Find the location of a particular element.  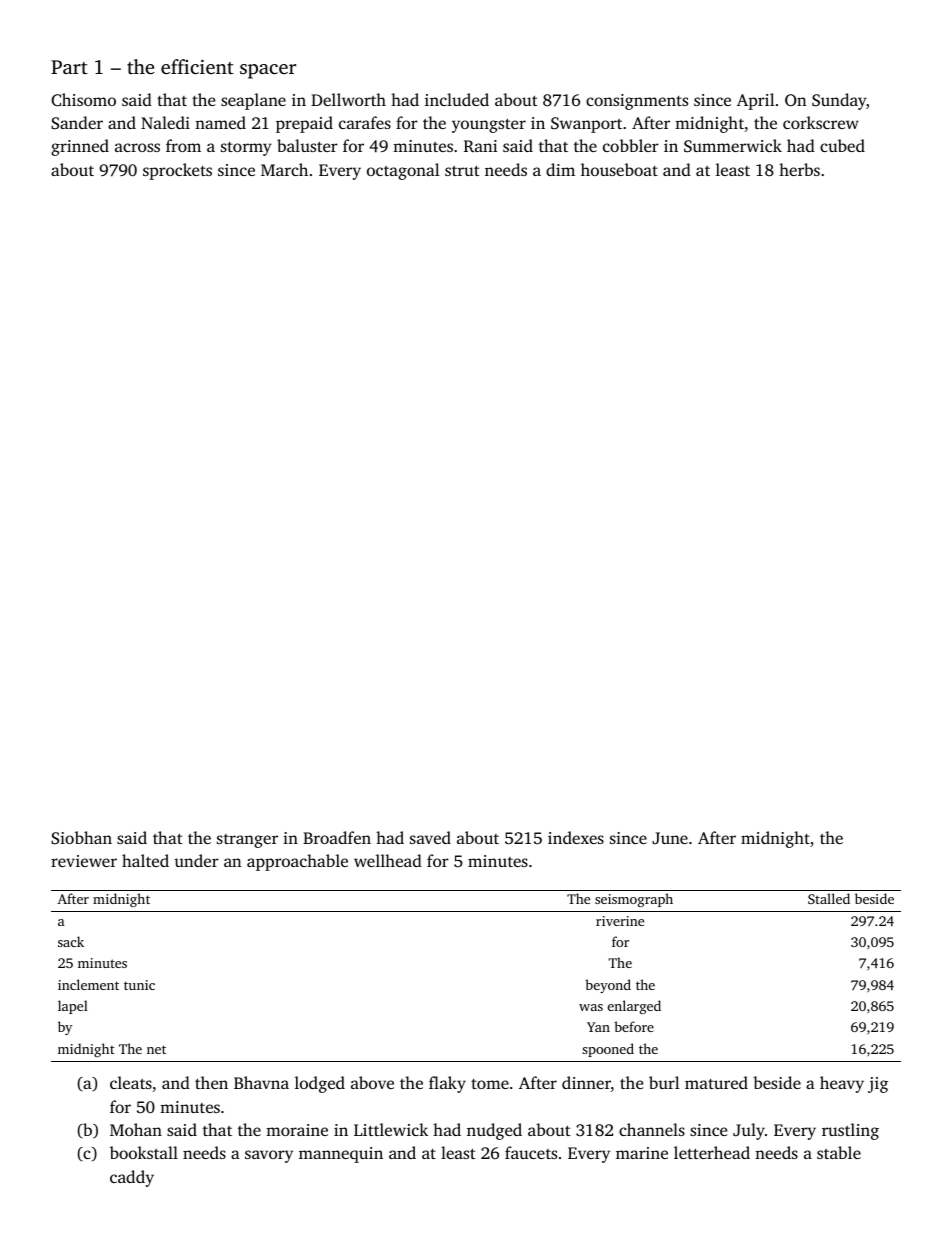

strut is located at coordinates (462, 170).
